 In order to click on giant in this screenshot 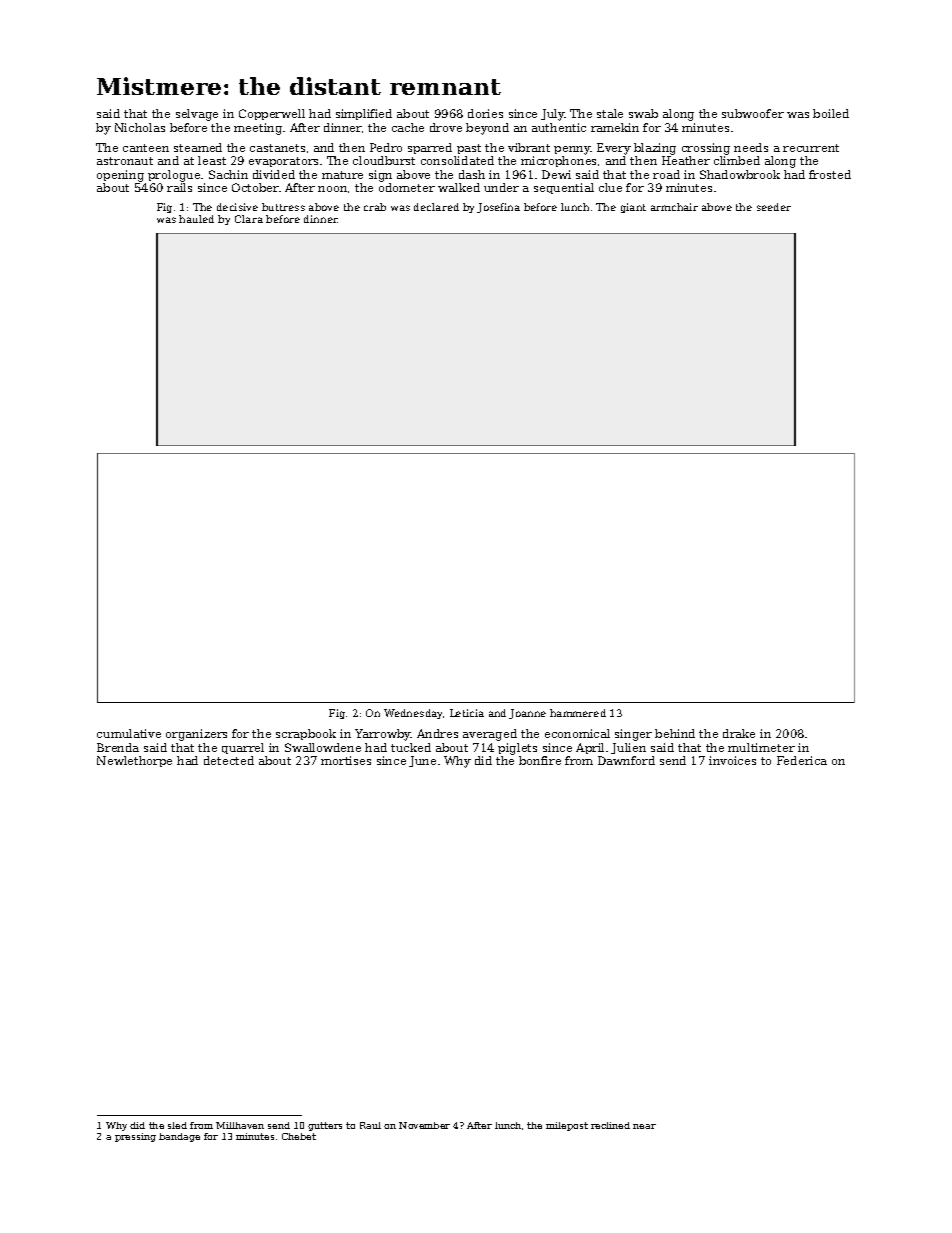, I will do `click(633, 208)`.
